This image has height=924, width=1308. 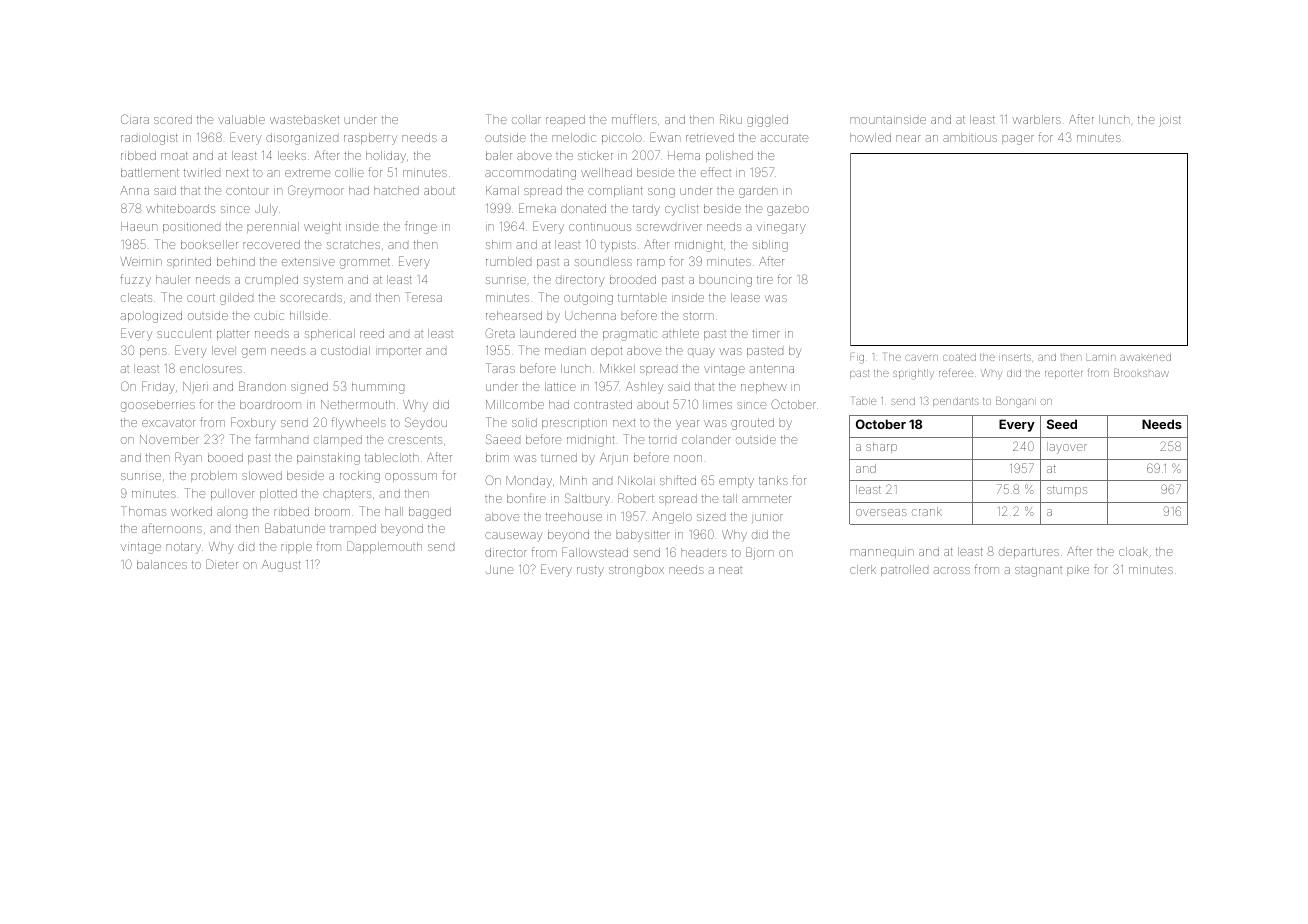 What do you see at coordinates (643, 536) in the image?
I see `babysitter` at bounding box center [643, 536].
